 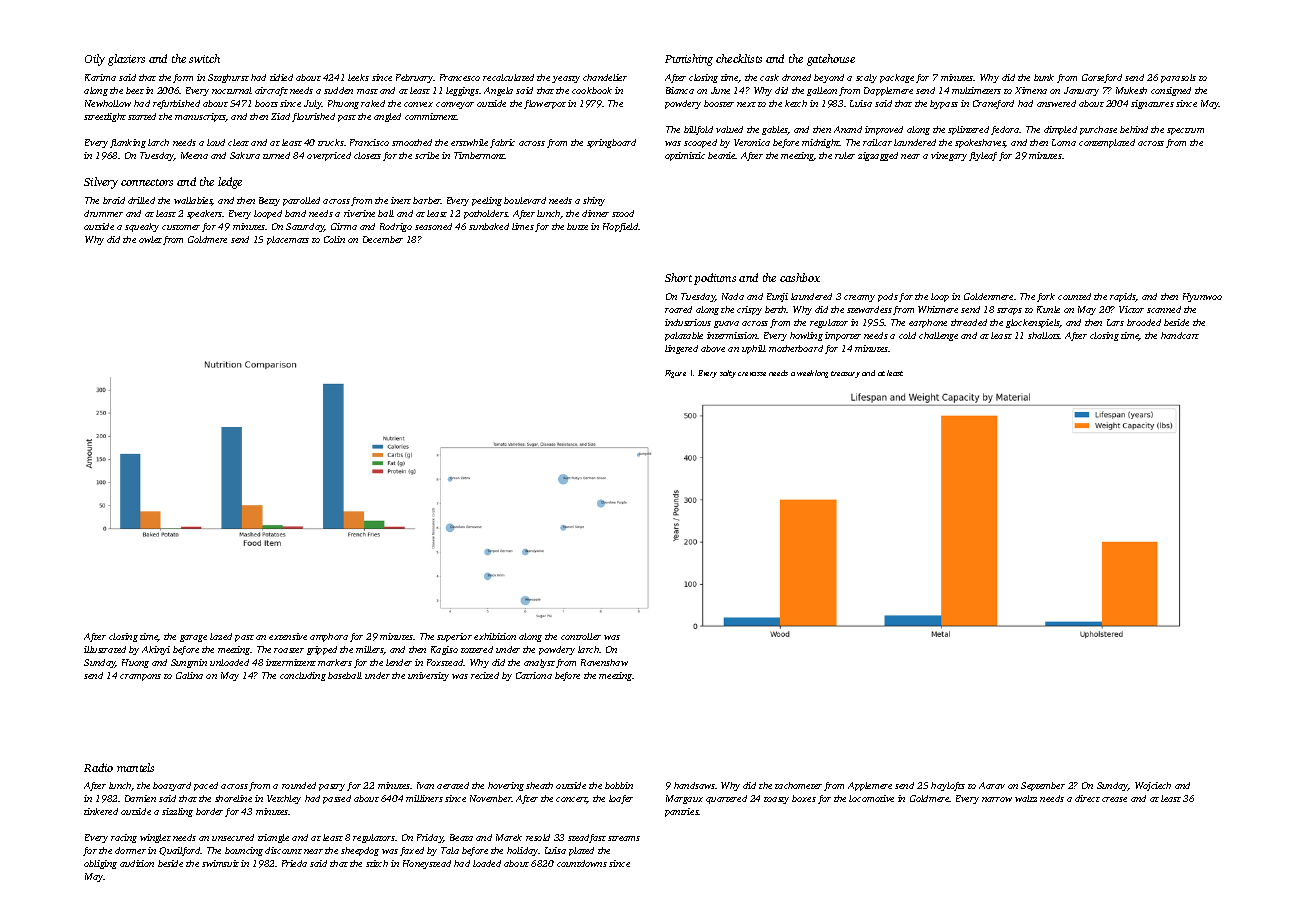 What do you see at coordinates (582, 863) in the screenshot?
I see `countdowns` at bounding box center [582, 863].
